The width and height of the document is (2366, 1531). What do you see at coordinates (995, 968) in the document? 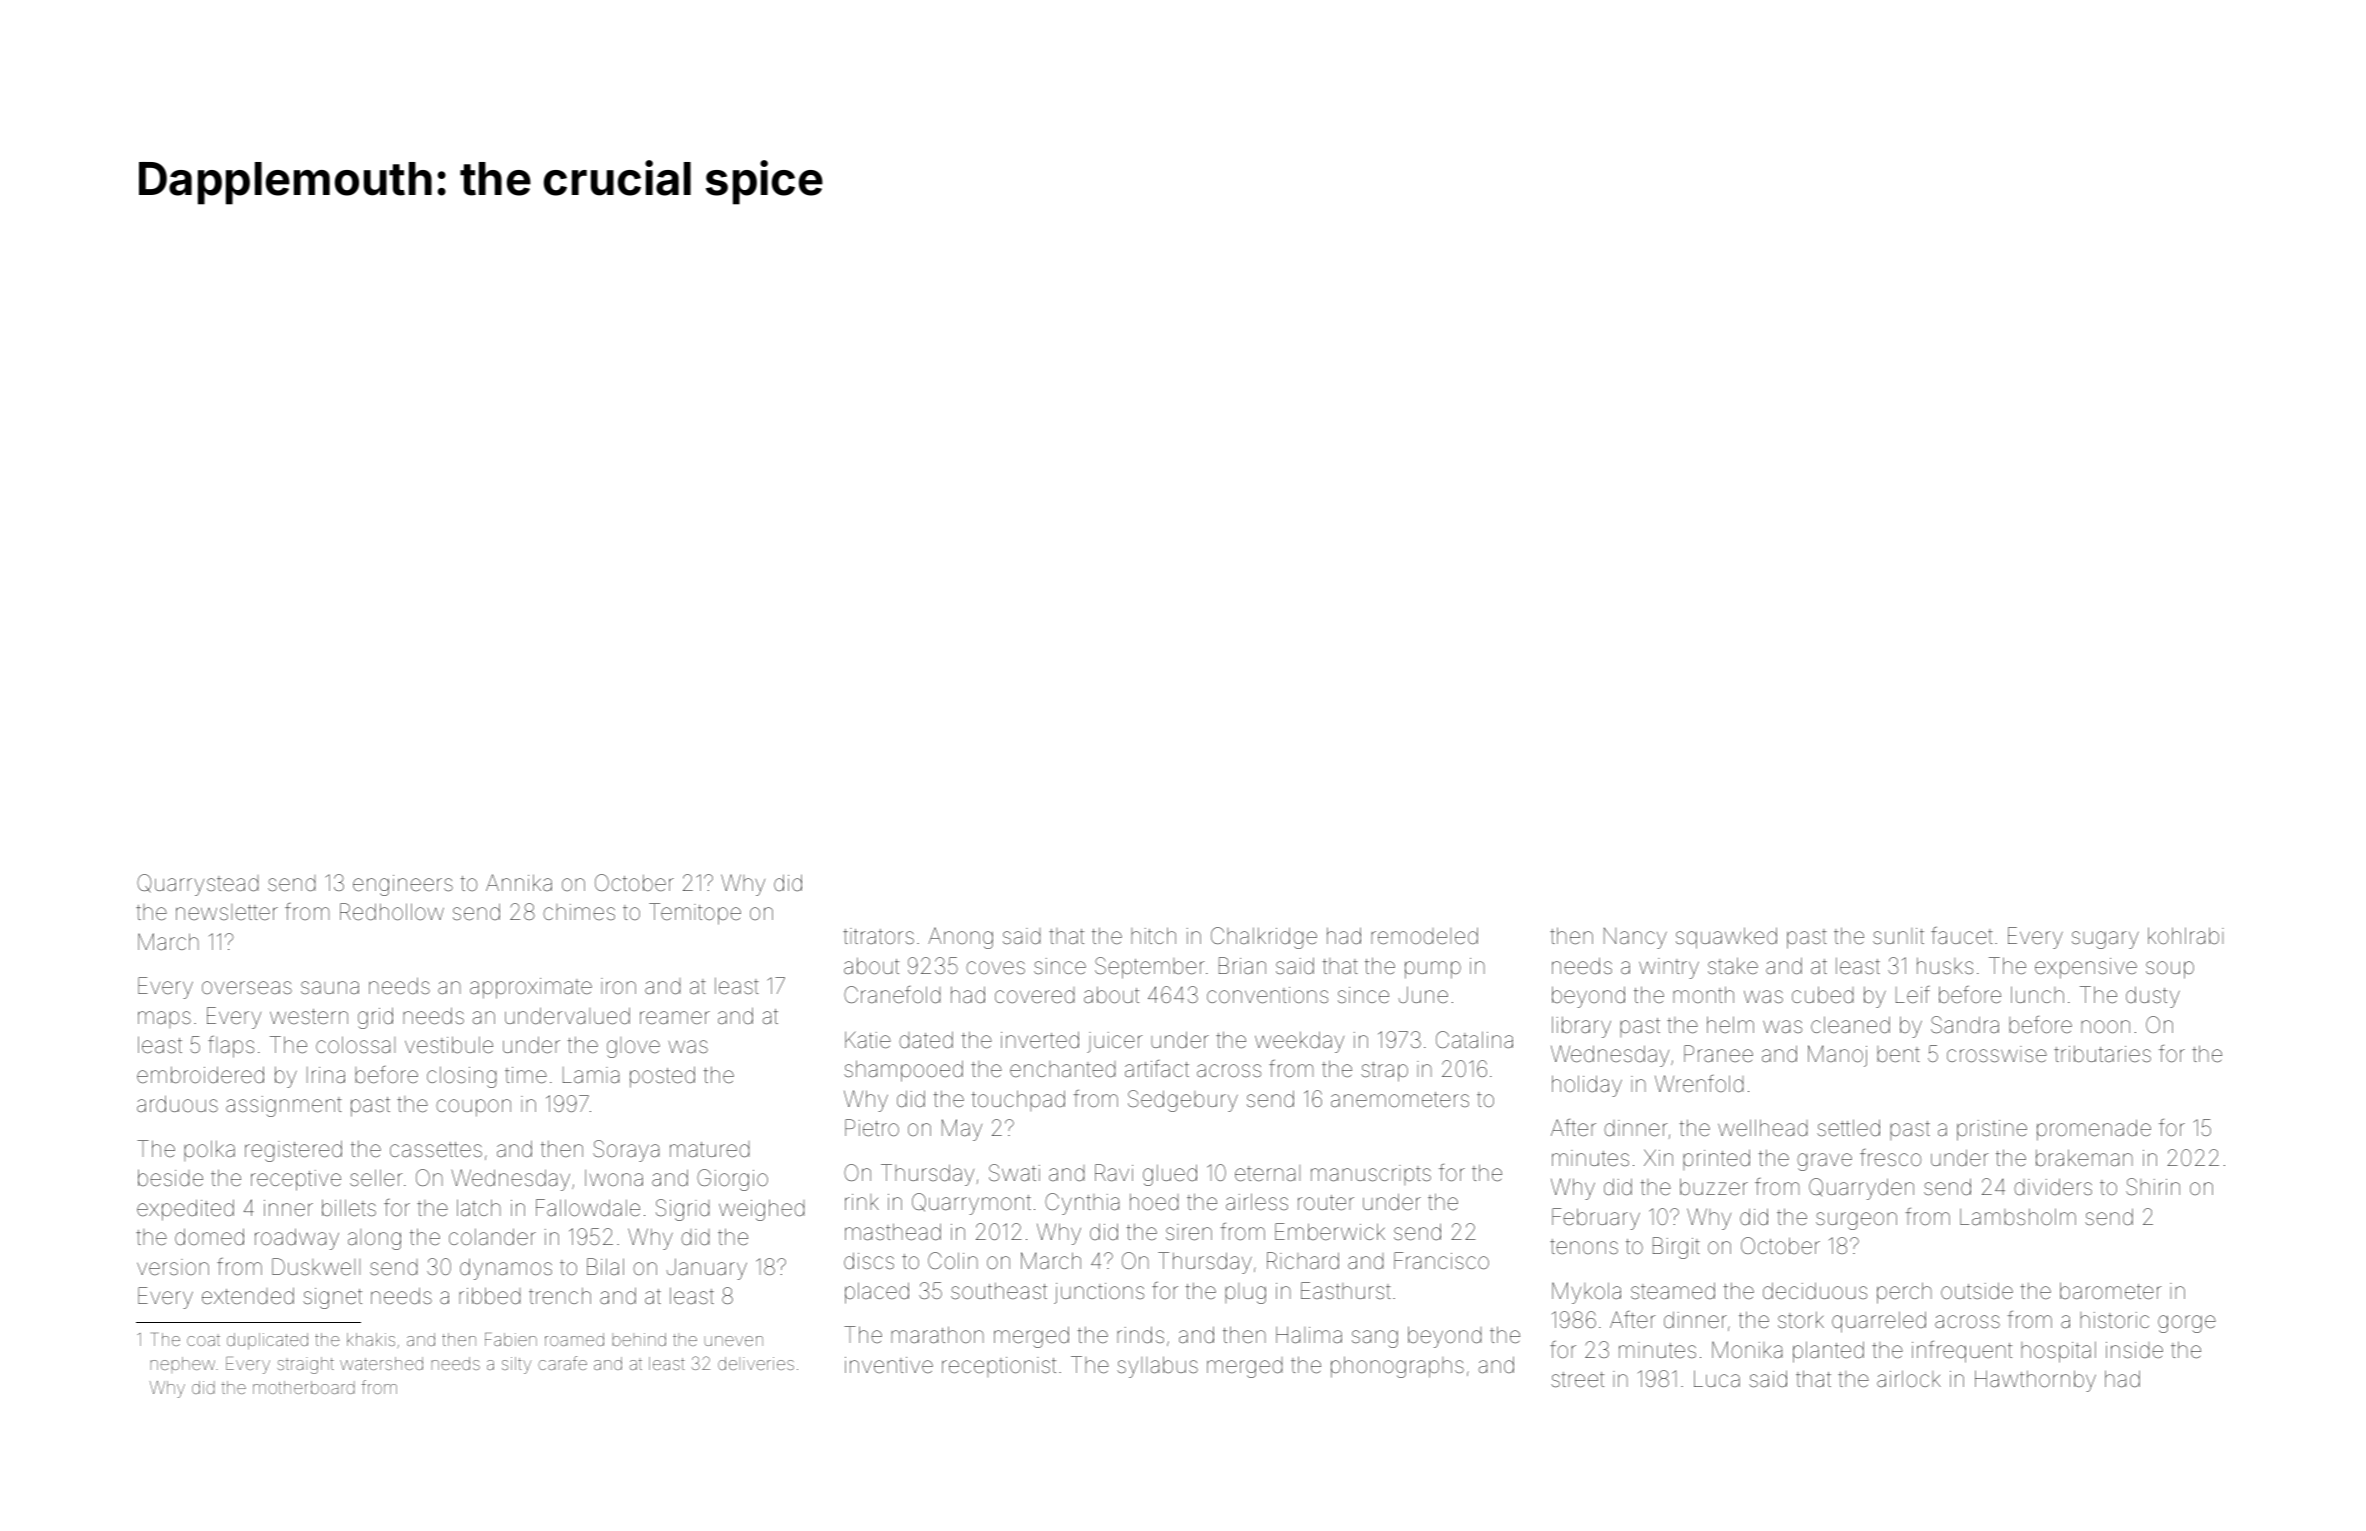
I see `coves` at bounding box center [995, 968].
